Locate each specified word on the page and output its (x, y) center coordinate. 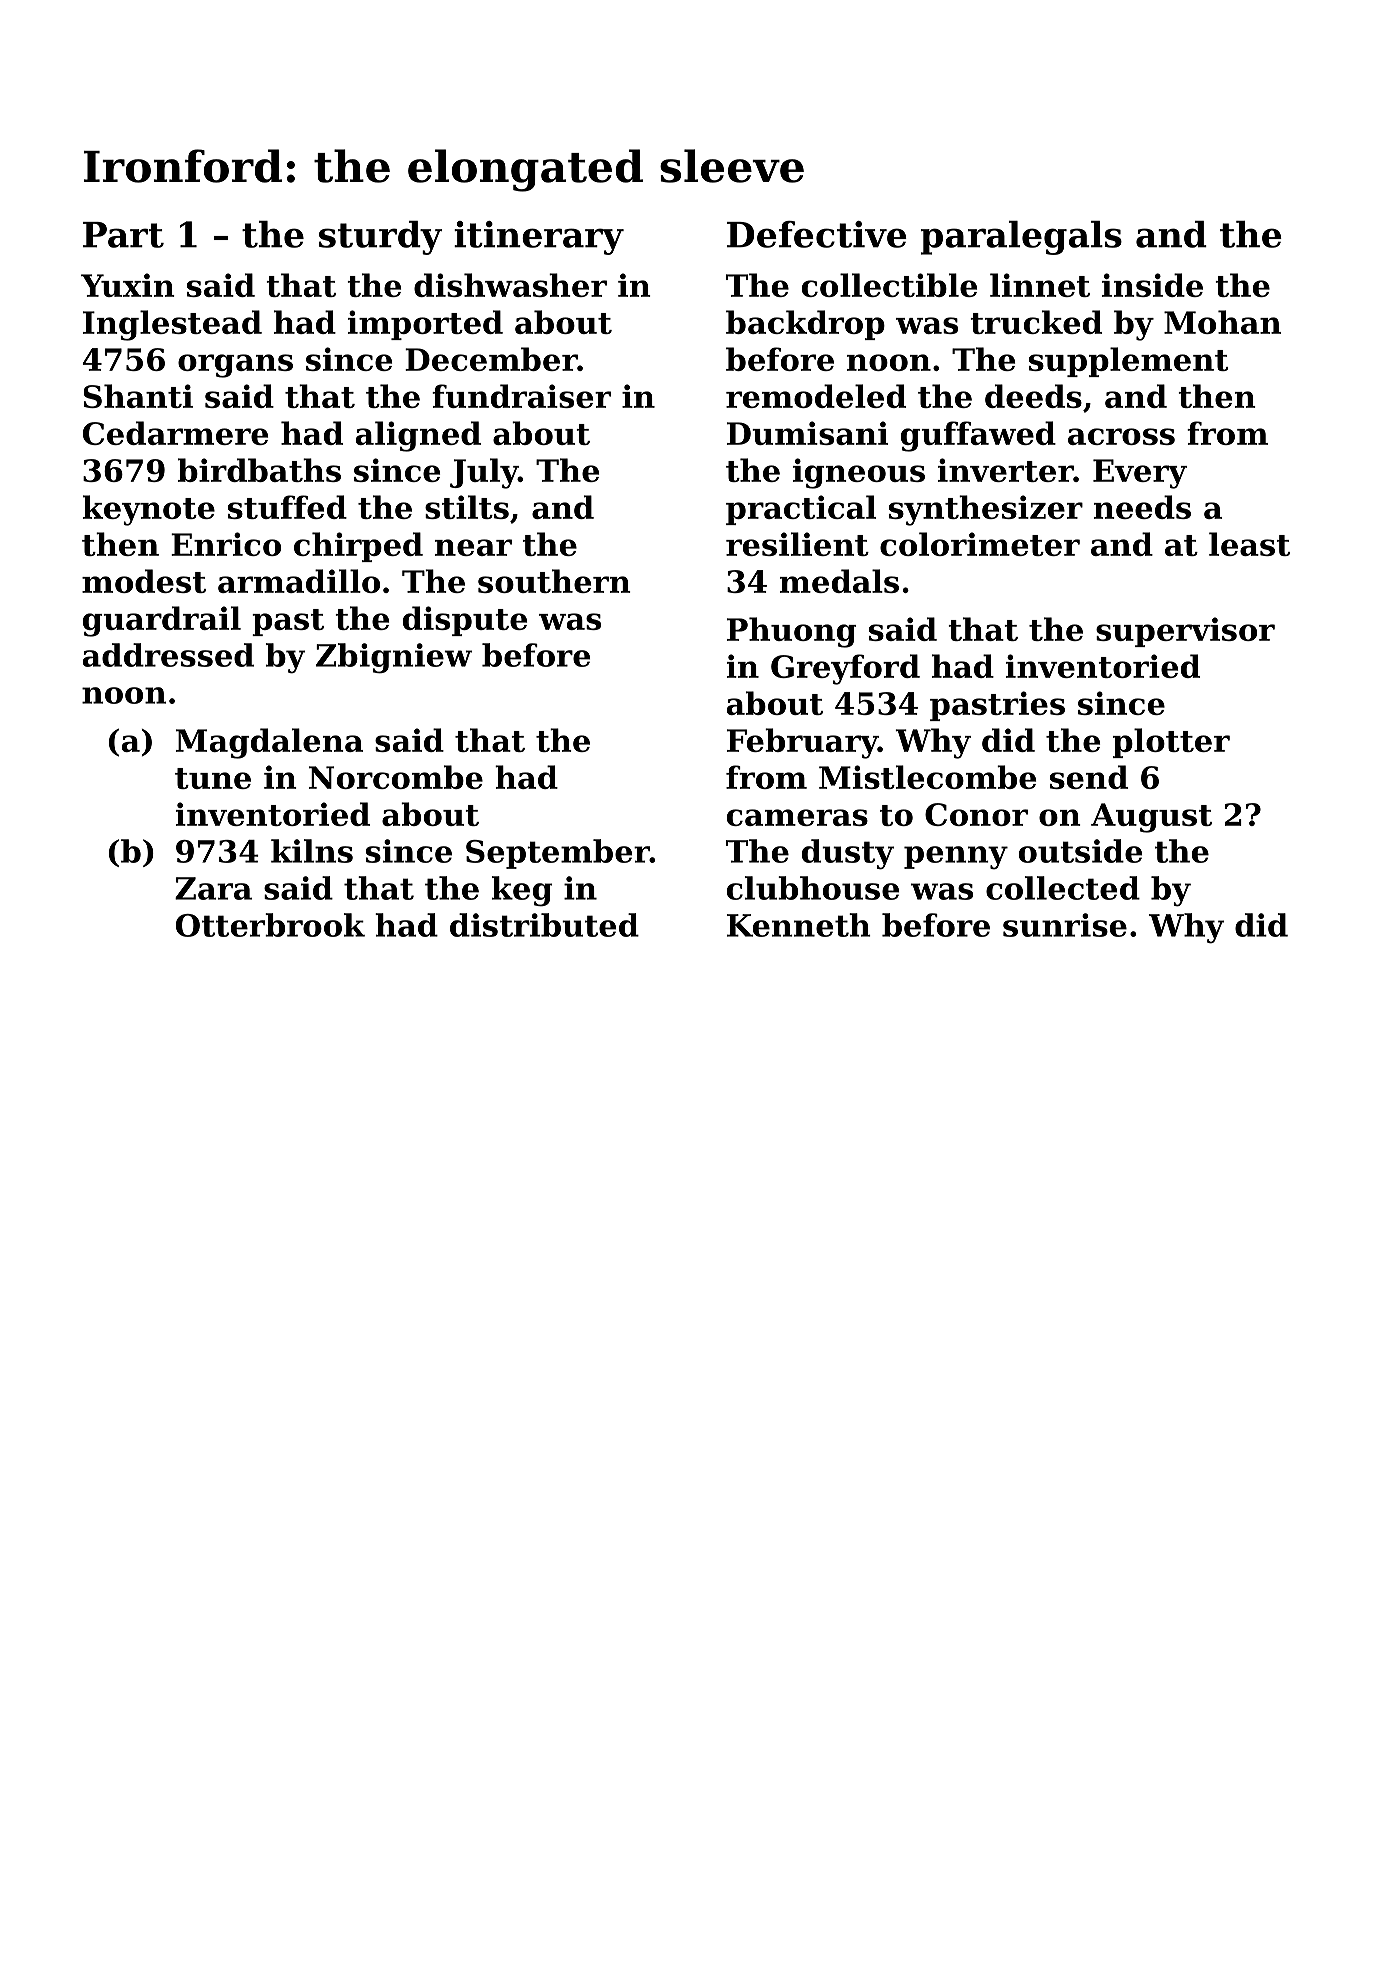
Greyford (845, 669)
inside (1152, 285)
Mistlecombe (927, 777)
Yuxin (128, 285)
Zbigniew (394, 658)
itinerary (539, 238)
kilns (312, 851)
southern (554, 581)
